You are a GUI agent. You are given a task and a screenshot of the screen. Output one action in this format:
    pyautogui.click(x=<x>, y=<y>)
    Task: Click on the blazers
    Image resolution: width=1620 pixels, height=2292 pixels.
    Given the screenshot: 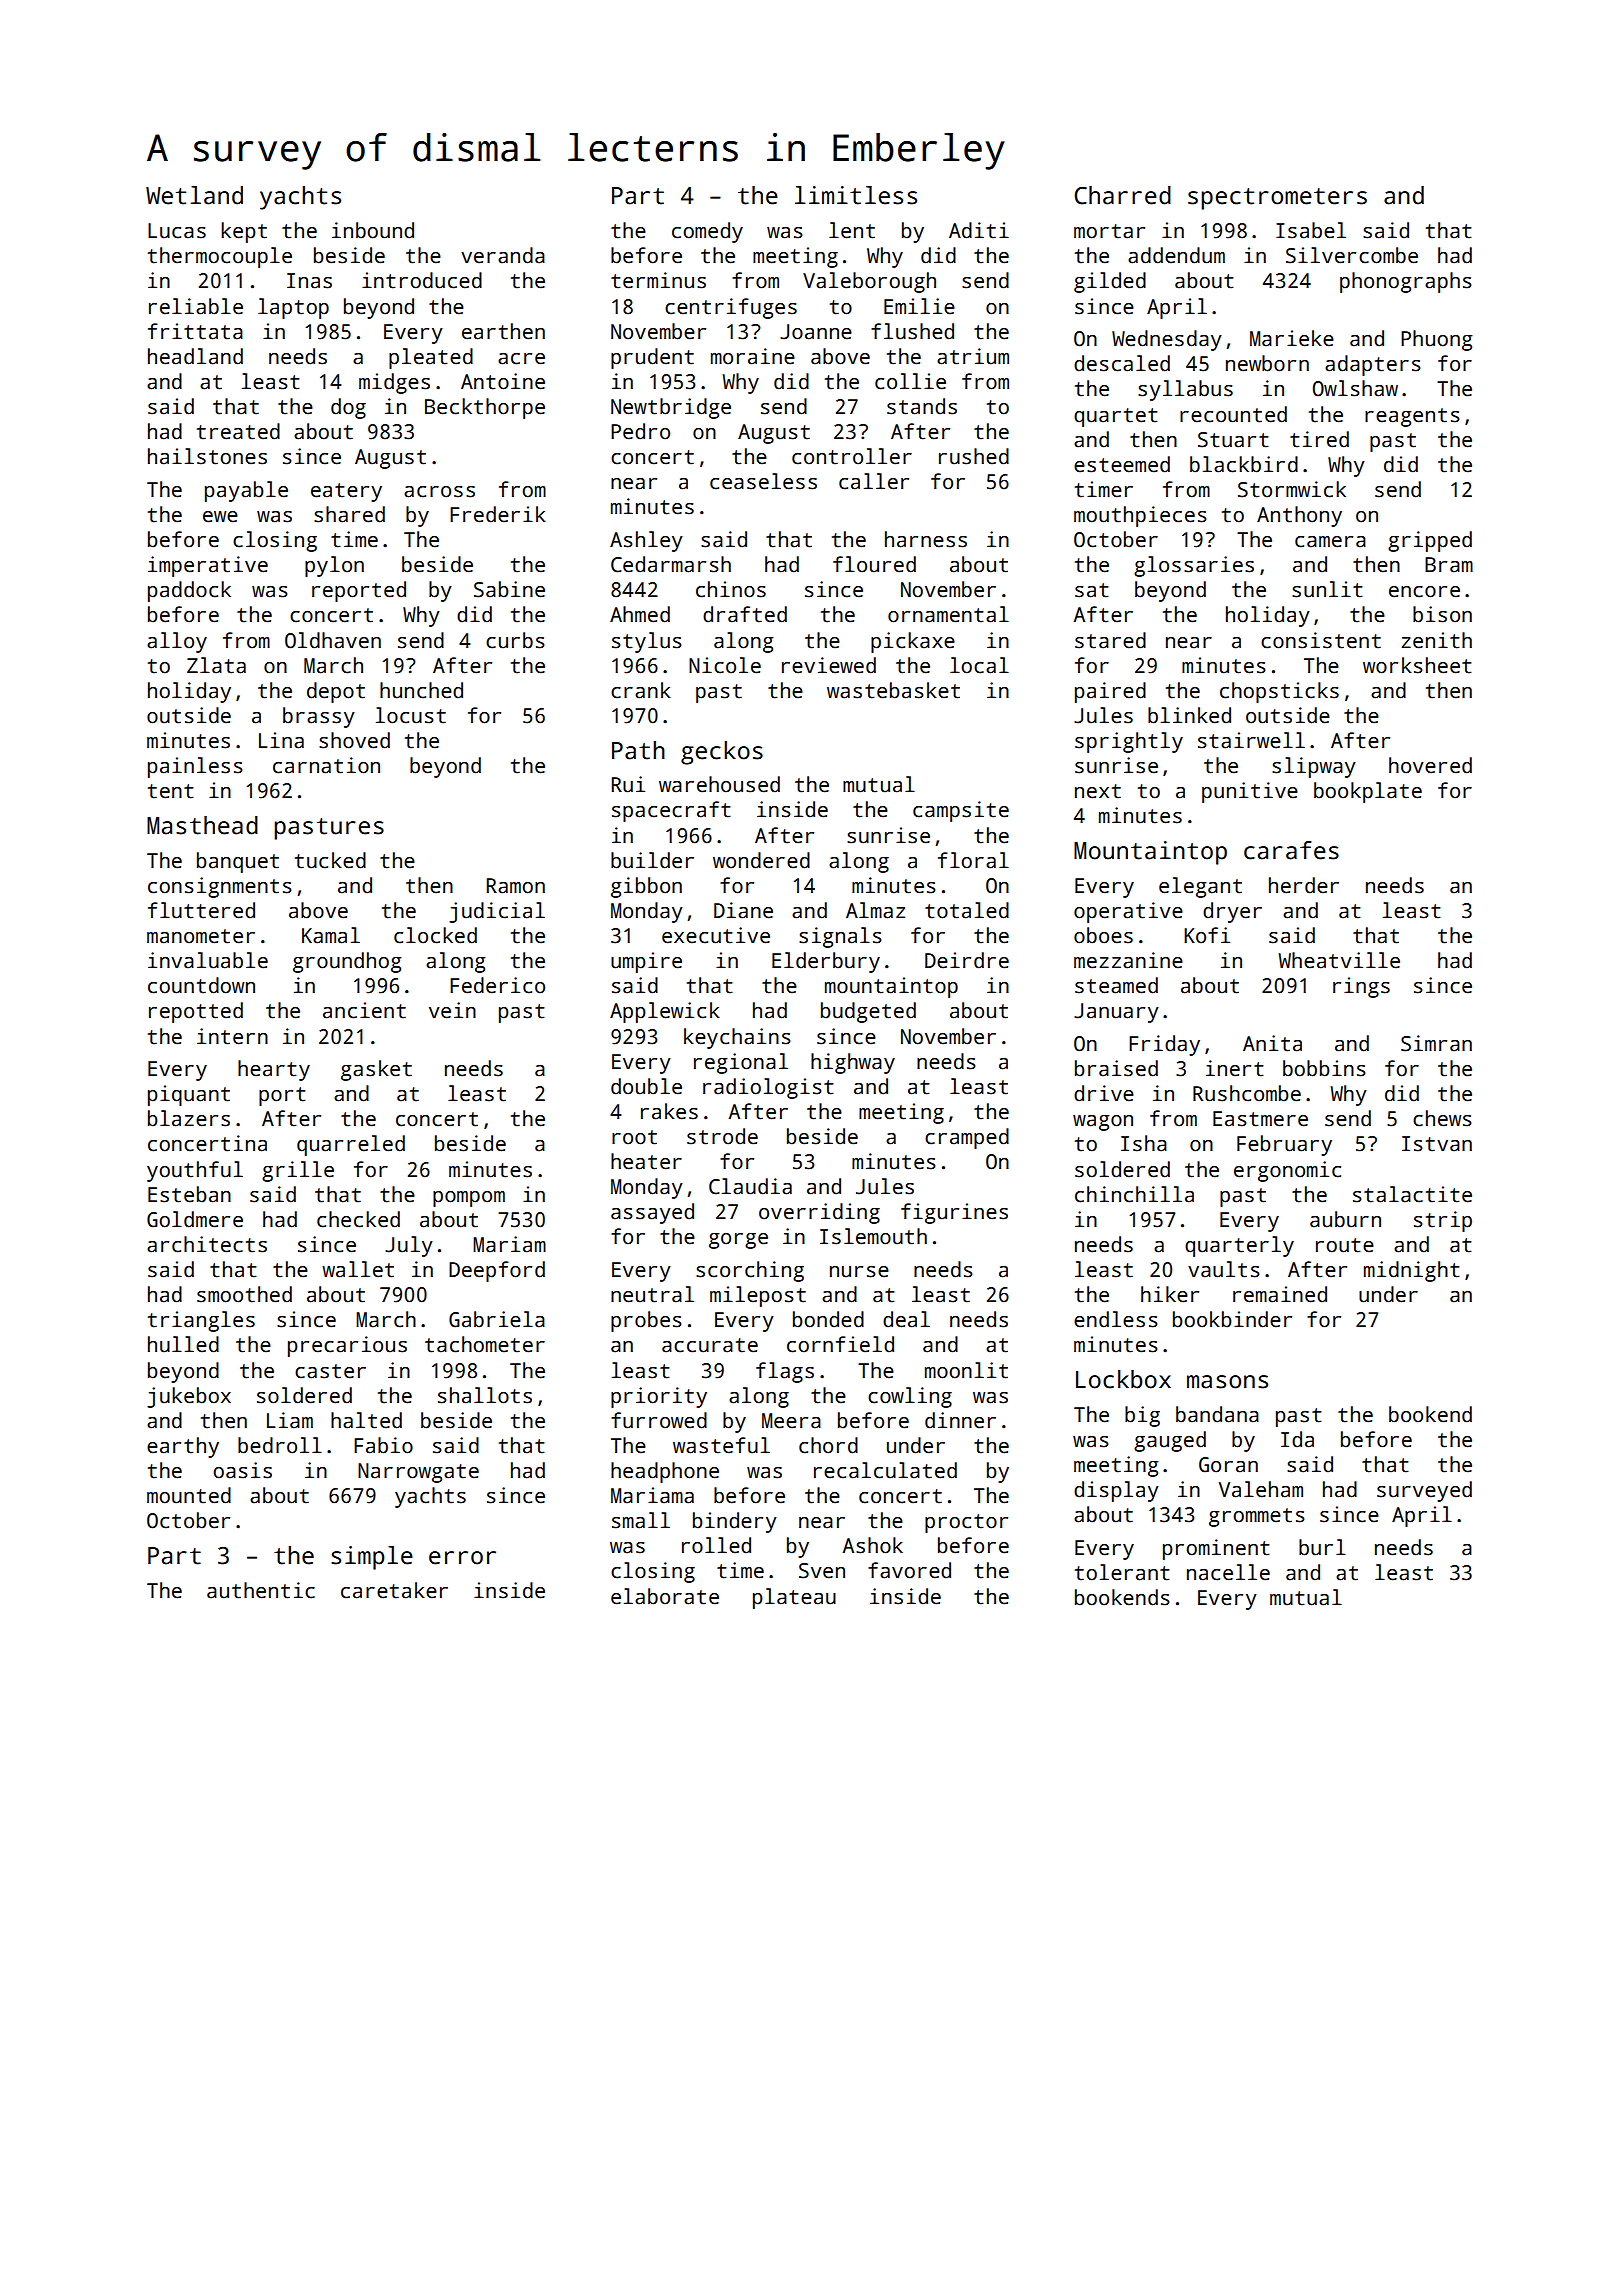 What is the action you would take?
    pyautogui.click(x=189, y=1118)
